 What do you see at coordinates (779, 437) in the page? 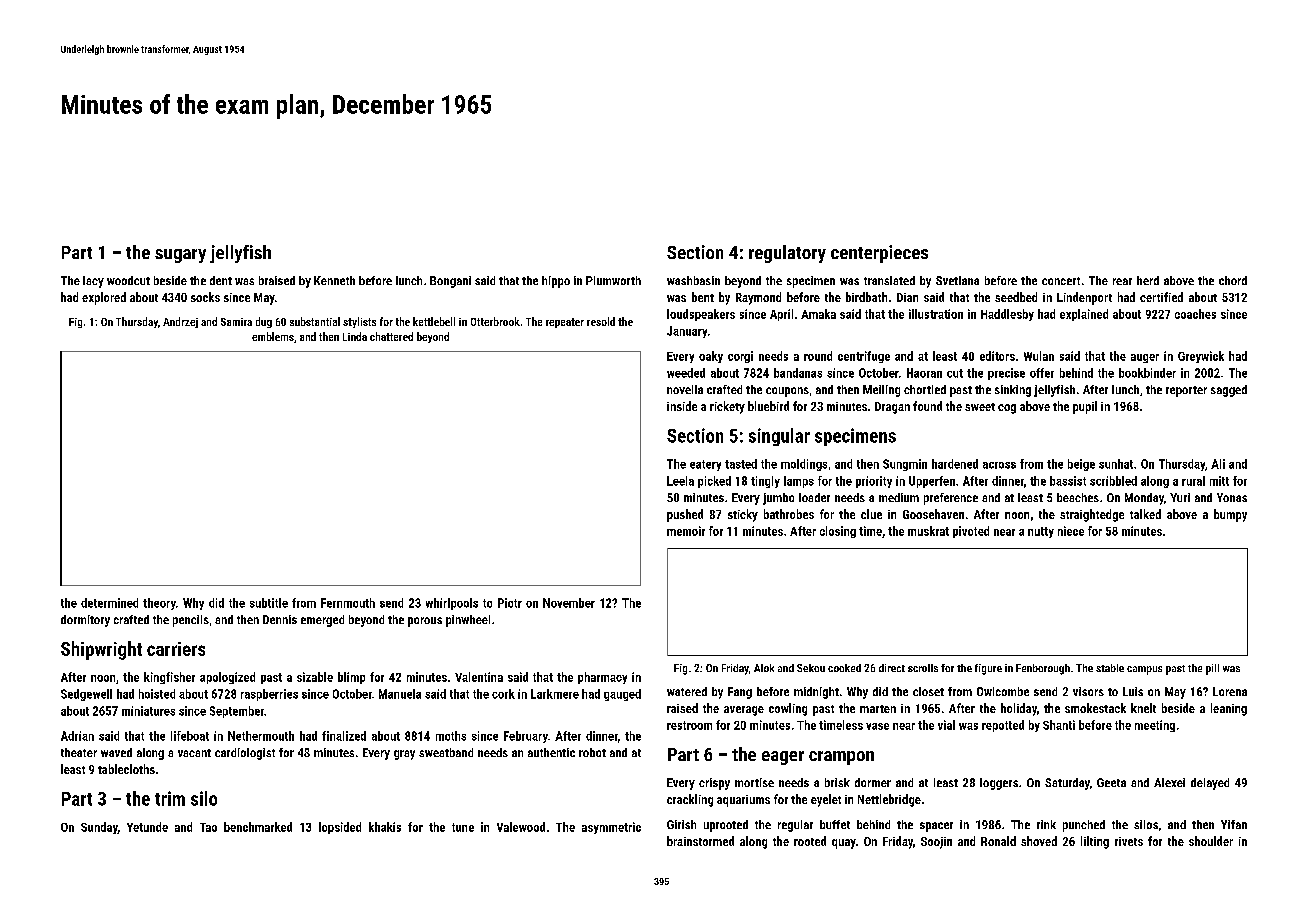
I see `singular` at bounding box center [779, 437].
